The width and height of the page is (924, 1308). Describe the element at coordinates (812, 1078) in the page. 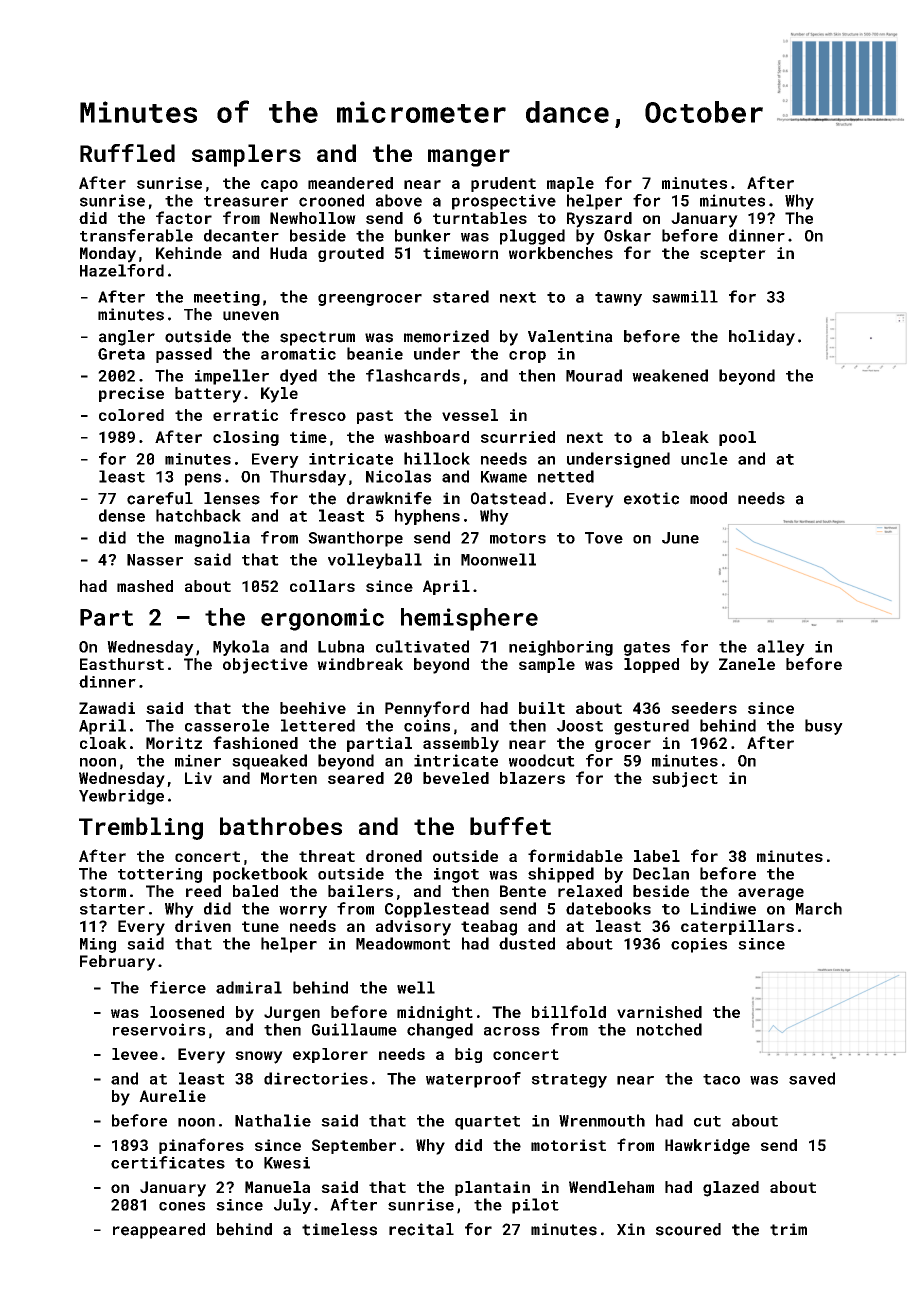

I see `saved` at that location.
